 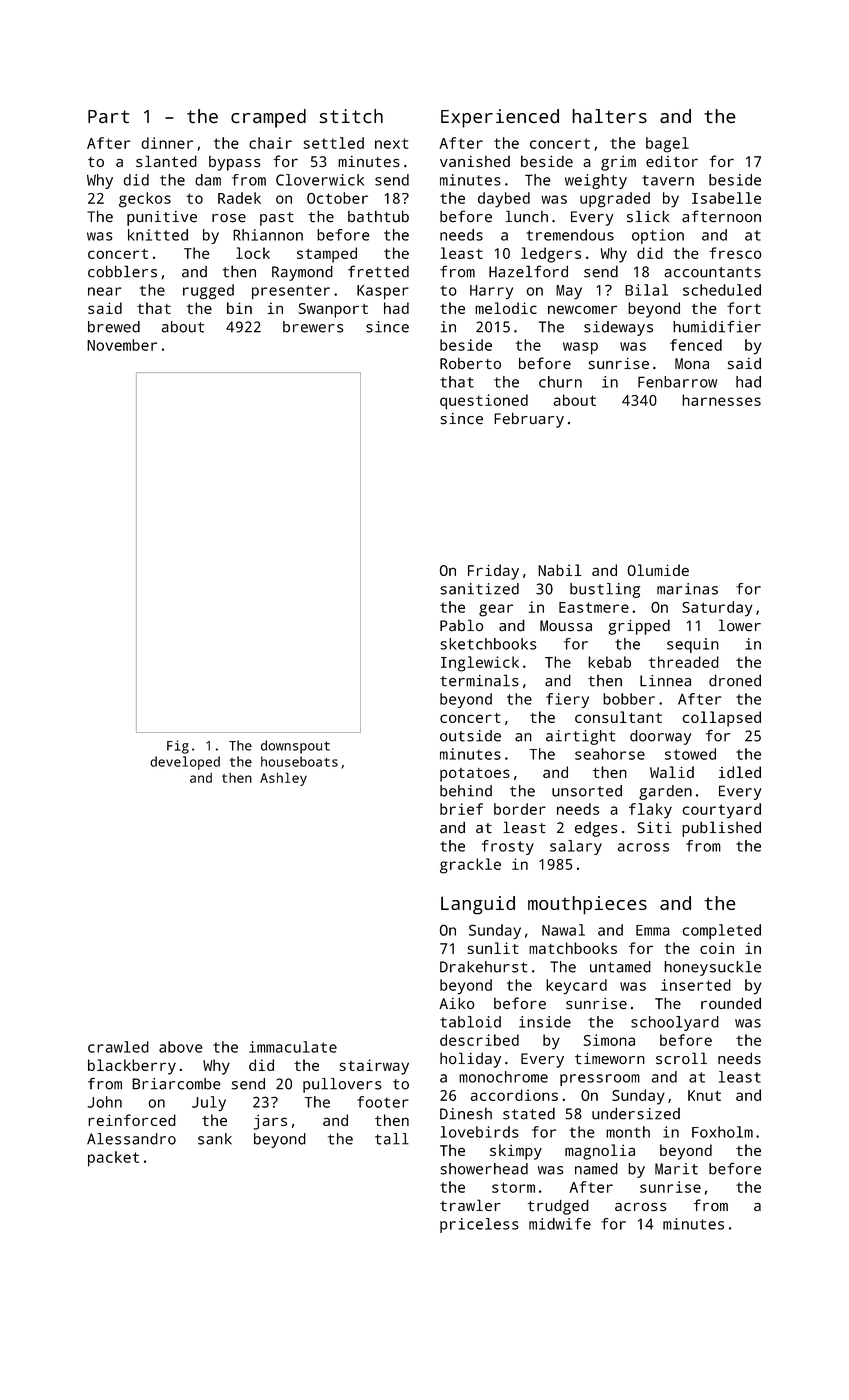 What do you see at coordinates (268, 118) in the screenshot?
I see `cramped` at bounding box center [268, 118].
